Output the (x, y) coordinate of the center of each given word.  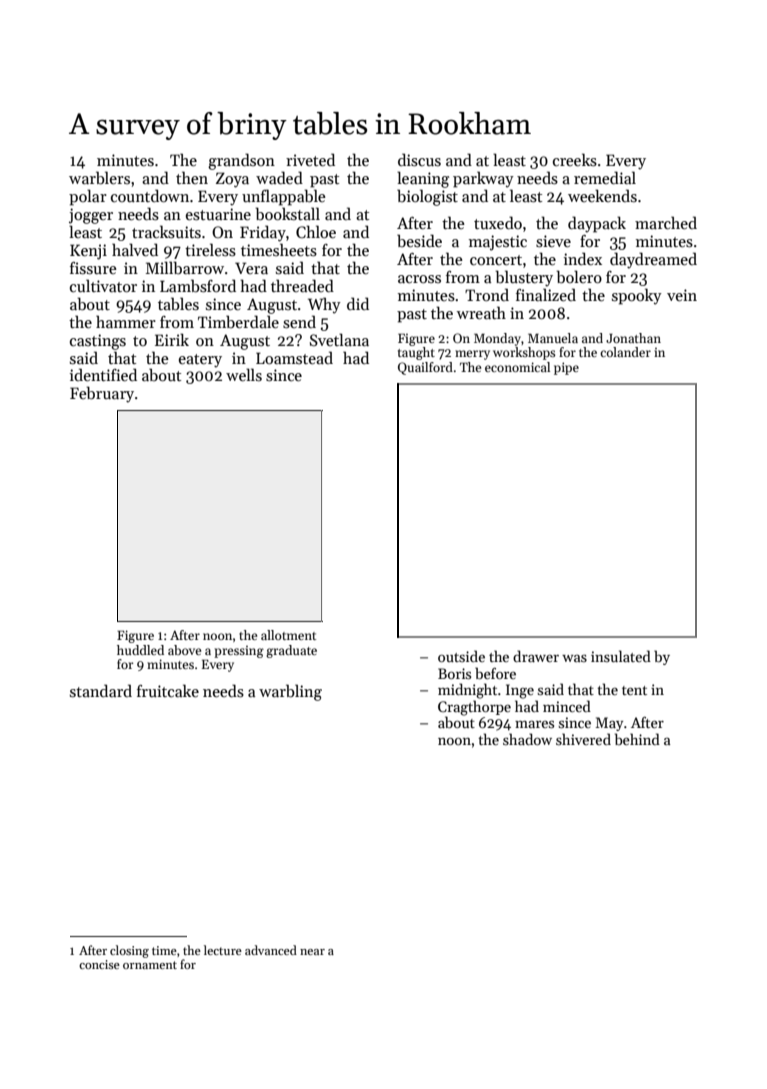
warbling (290, 692)
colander (625, 352)
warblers (99, 178)
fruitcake (168, 690)
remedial (605, 177)
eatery (200, 361)
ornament (150, 965)
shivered (583, 739)
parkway (483, 179)
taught (416, 353)
